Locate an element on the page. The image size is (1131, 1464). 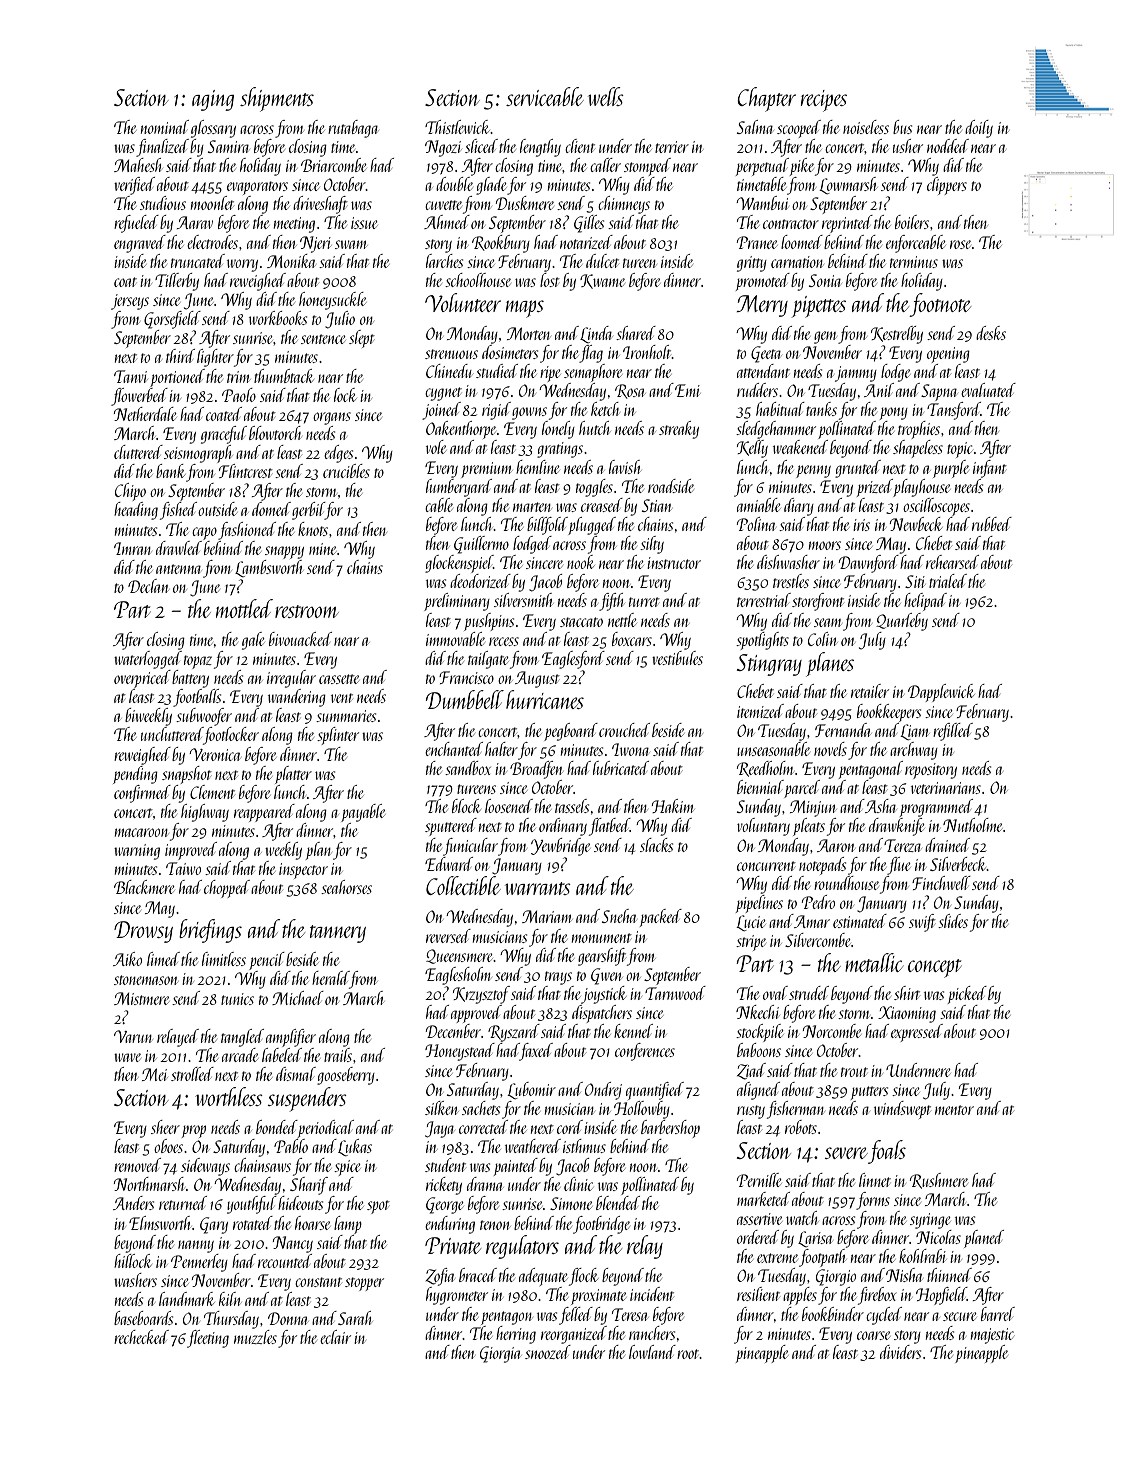
Pernille is located at coordinates (759, 1180).
